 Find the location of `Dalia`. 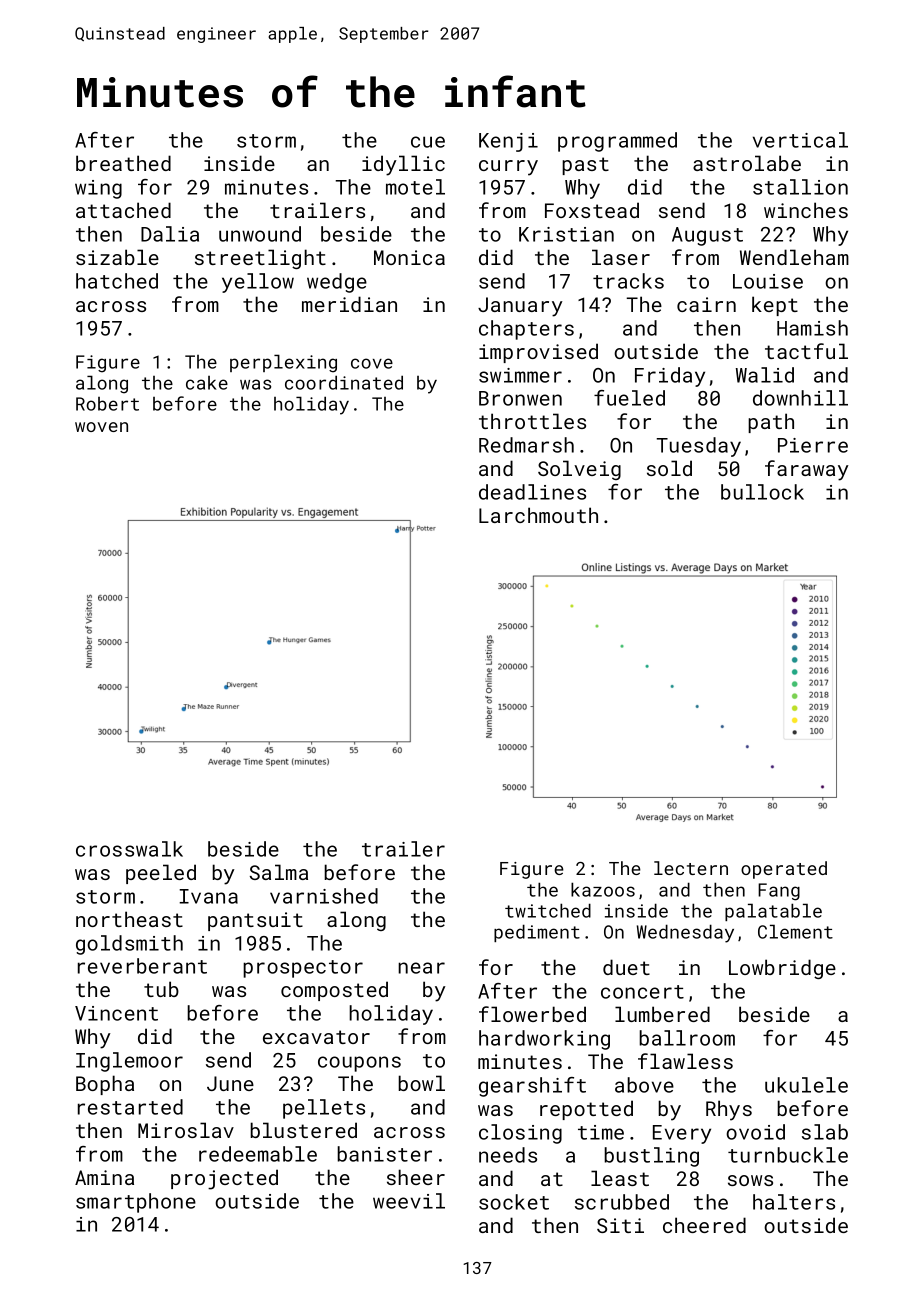

Dalia is located at coordinates (170, 234).
